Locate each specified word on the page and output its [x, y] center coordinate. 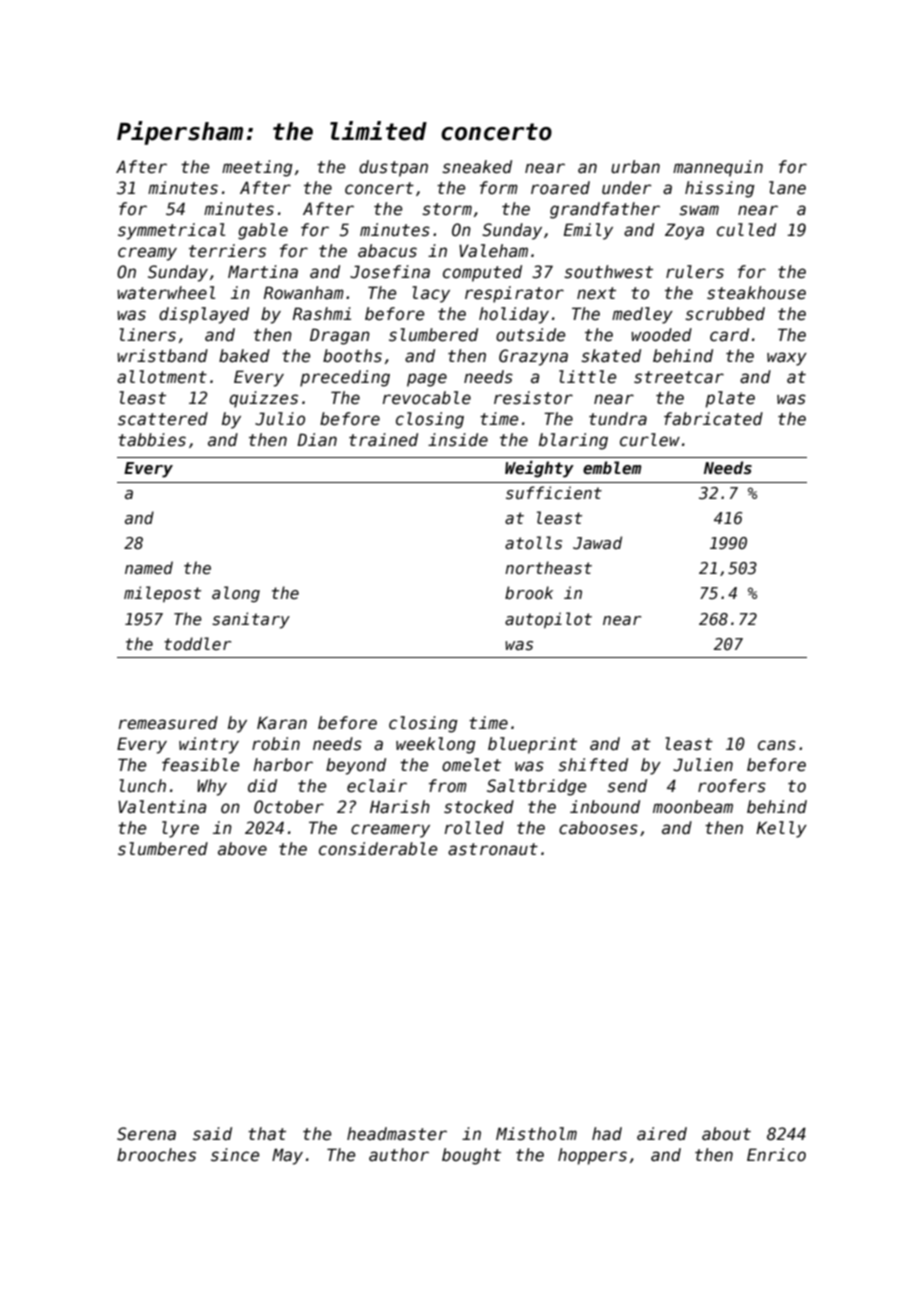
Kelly [781, 829]
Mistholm [536, 1134]
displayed [204, 315]
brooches [156, 1155]
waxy [787, 359]
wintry [209, 745]
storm [447, 209]
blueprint [532, 745]
